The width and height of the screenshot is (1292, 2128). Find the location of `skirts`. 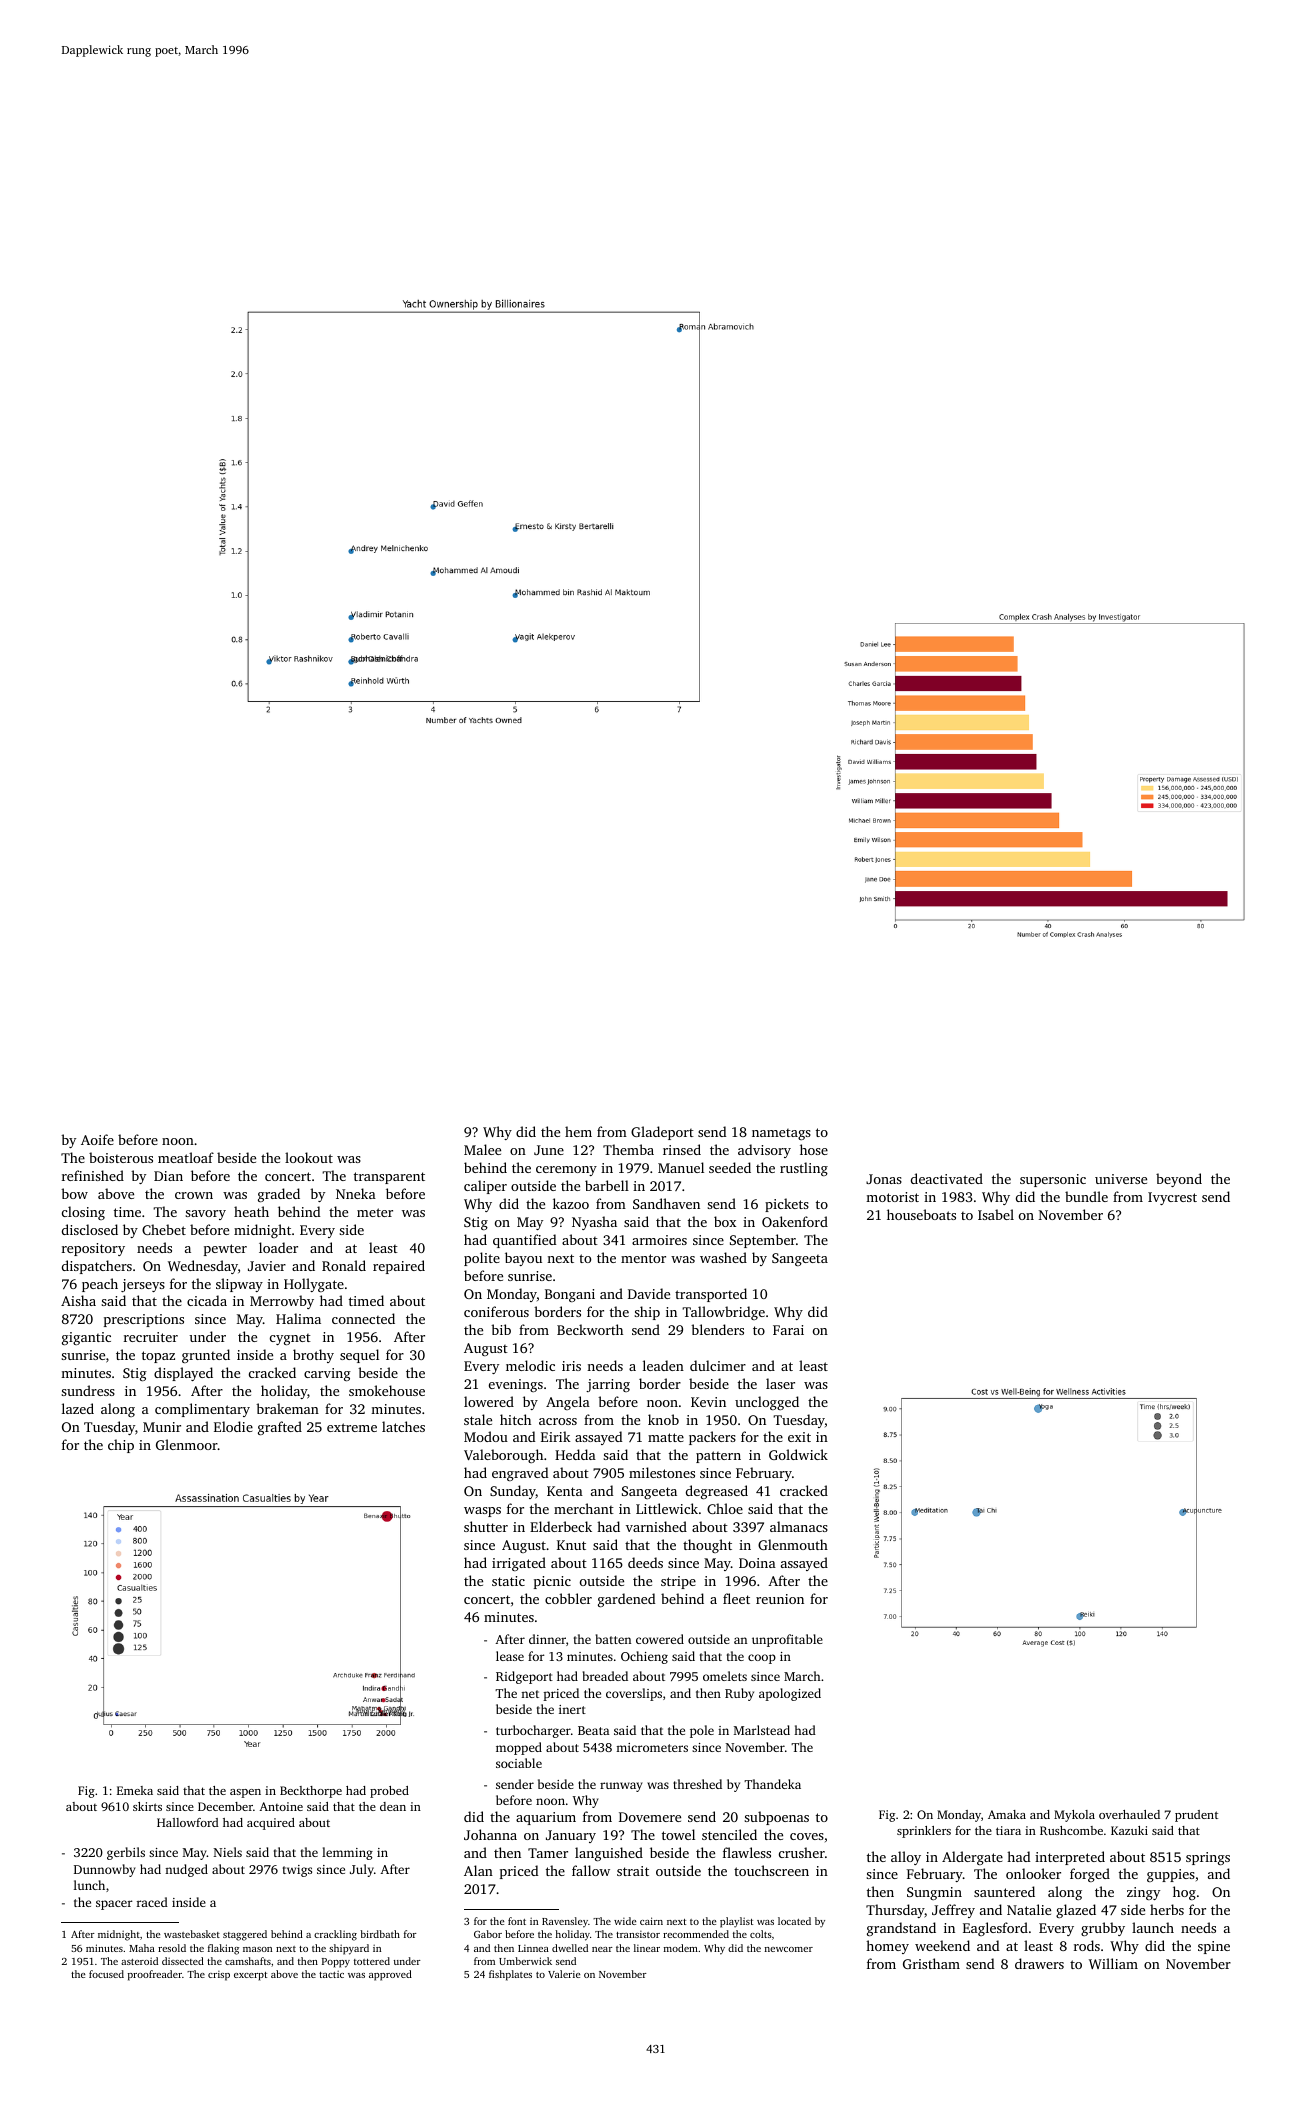

skirts is located at coordinates (147, 1806).
